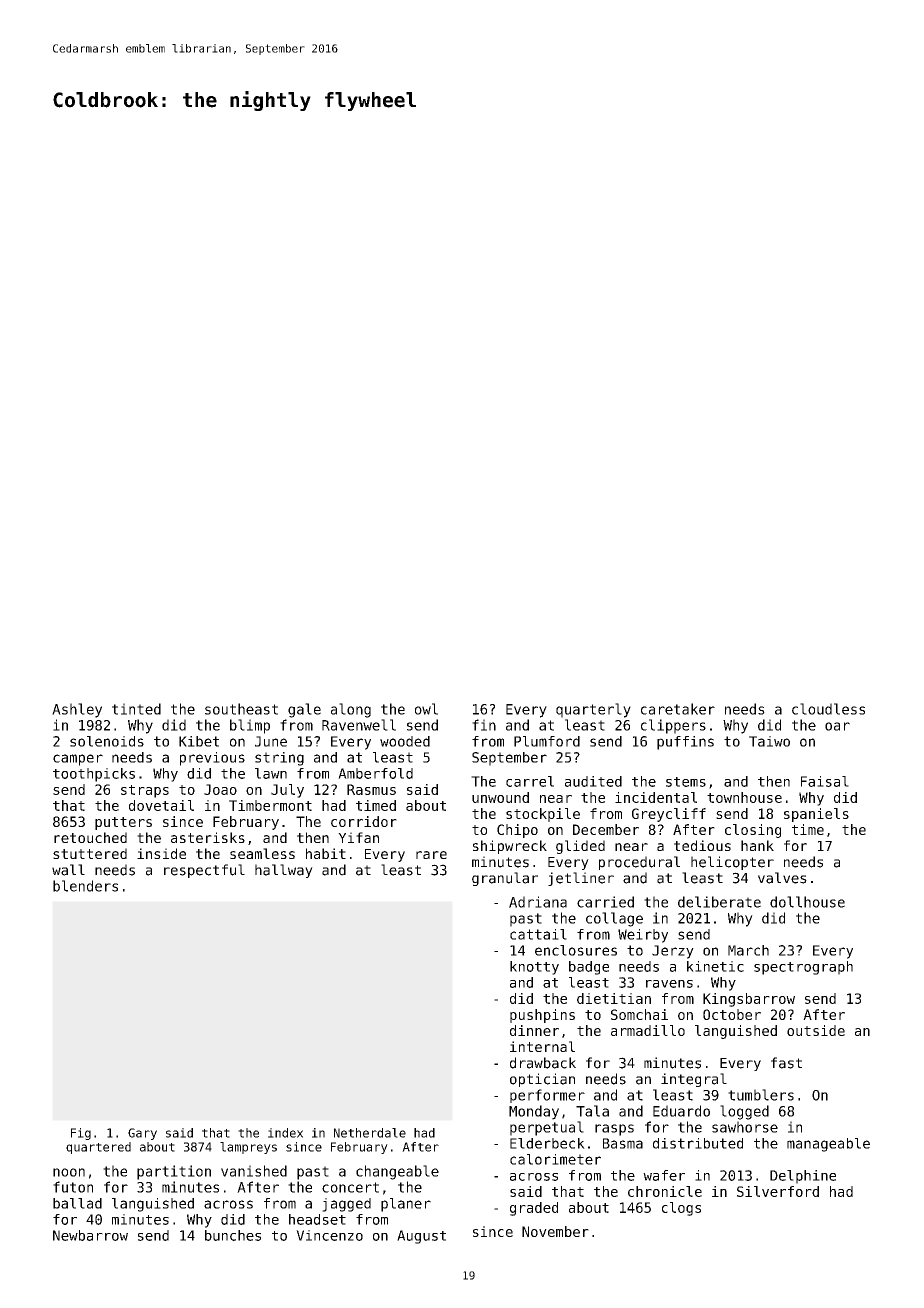  What do you see at coordinates (681, 1209) in the screenshot?
I see `clogs` at bounding box center [681, 1209].
